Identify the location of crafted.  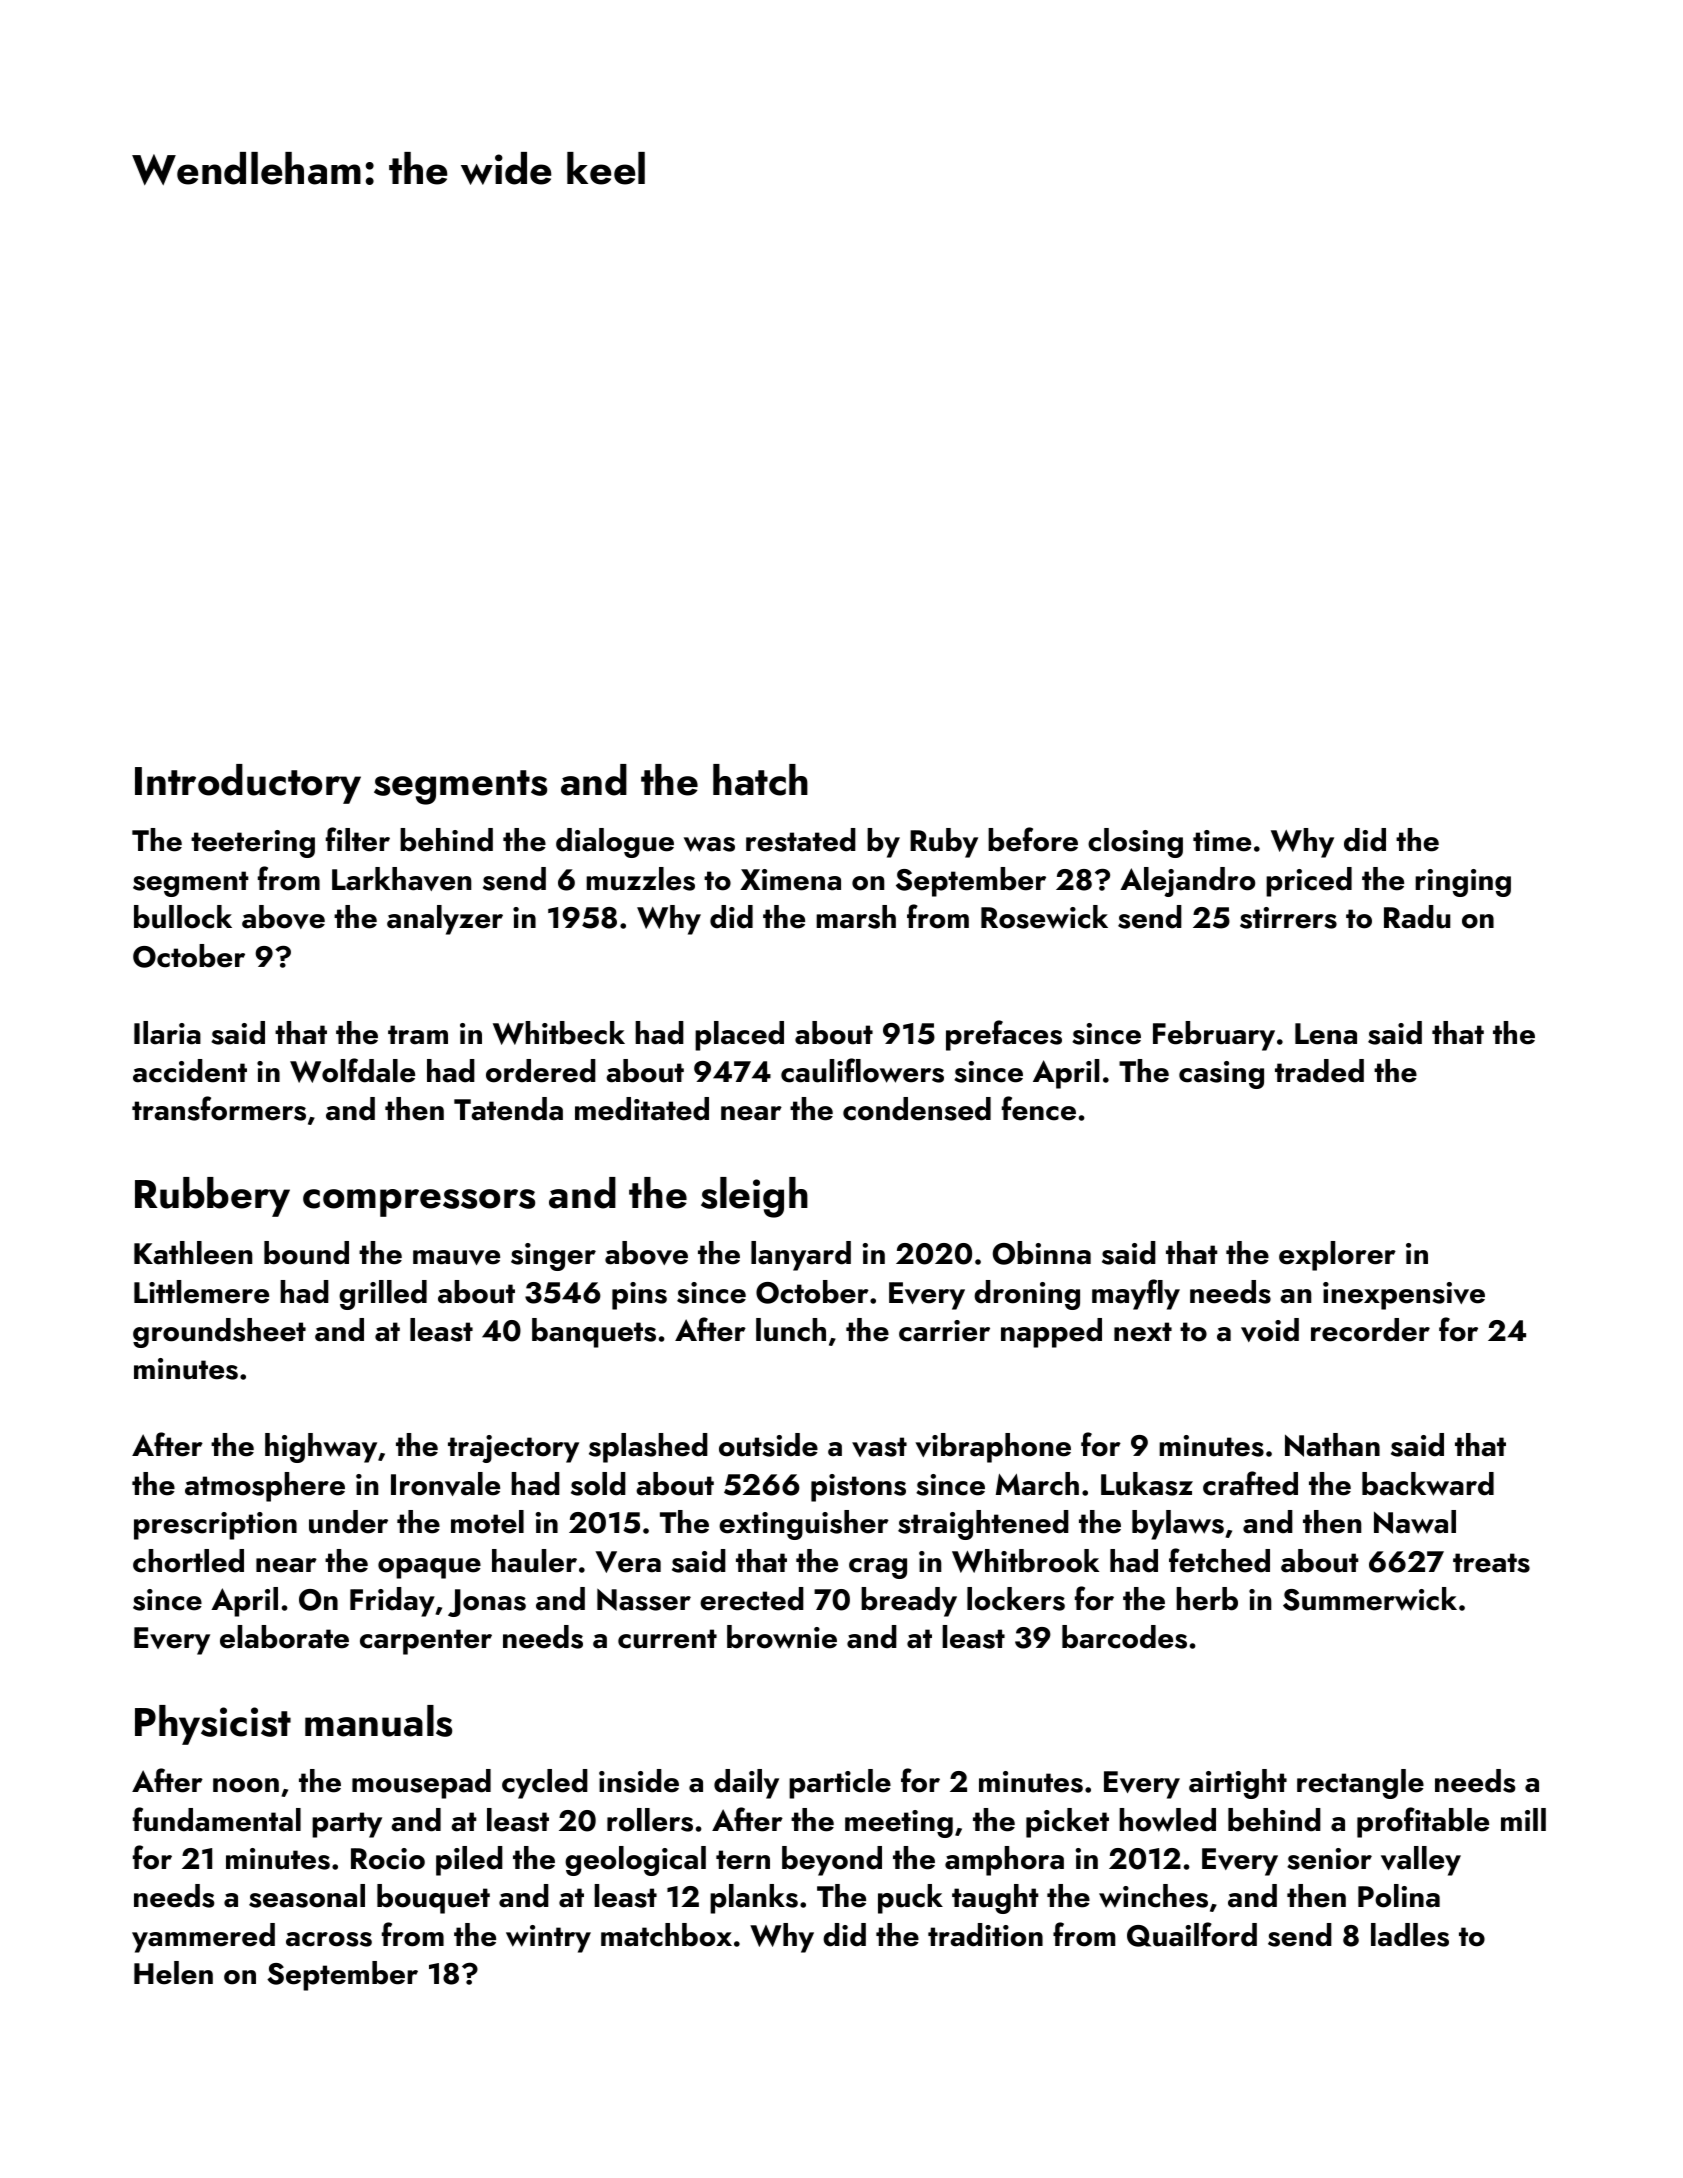
(1250, 1483).
